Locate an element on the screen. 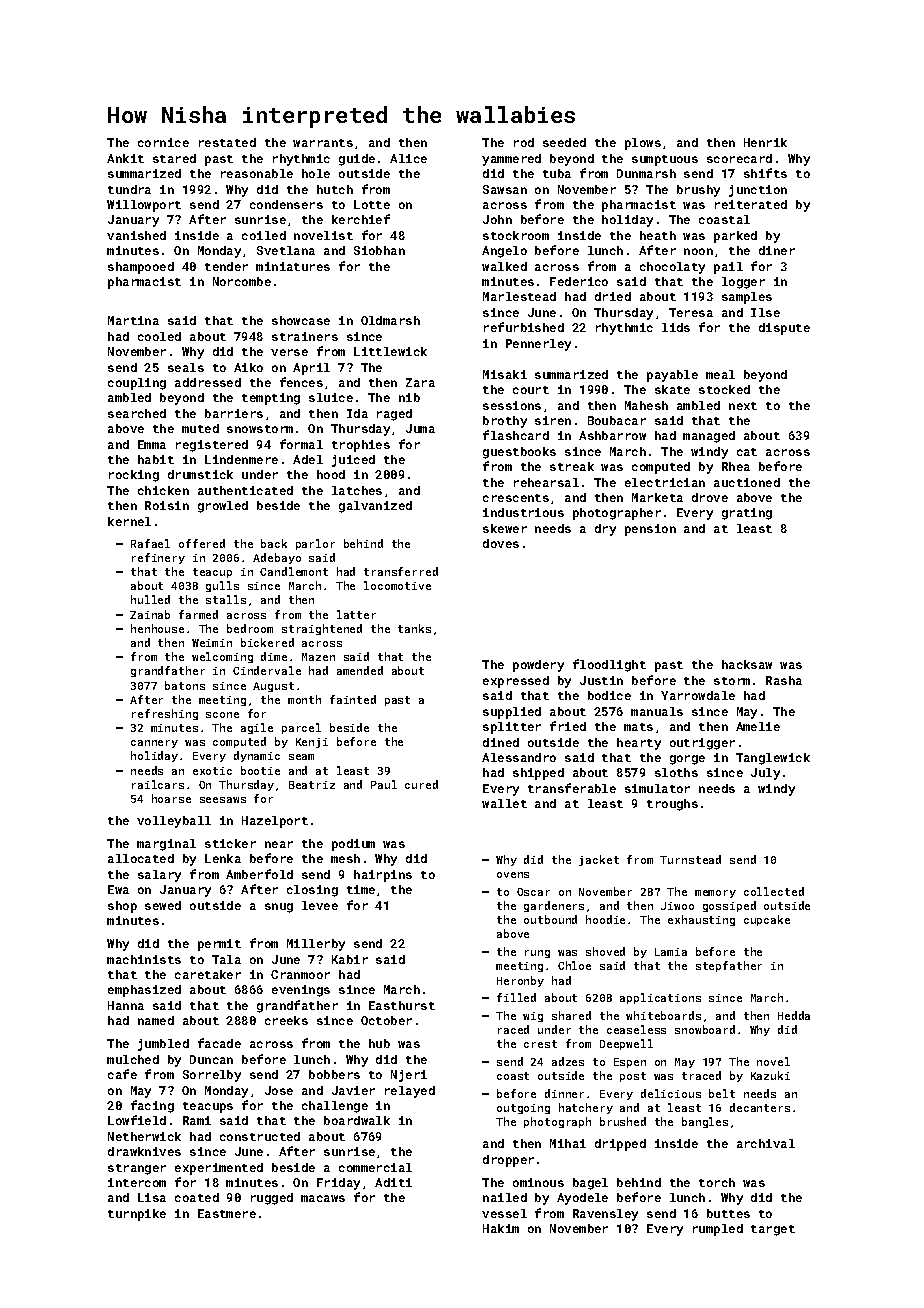 This screenshot has width=924, height=1308. gorge is located at coordinates (687, 760).
